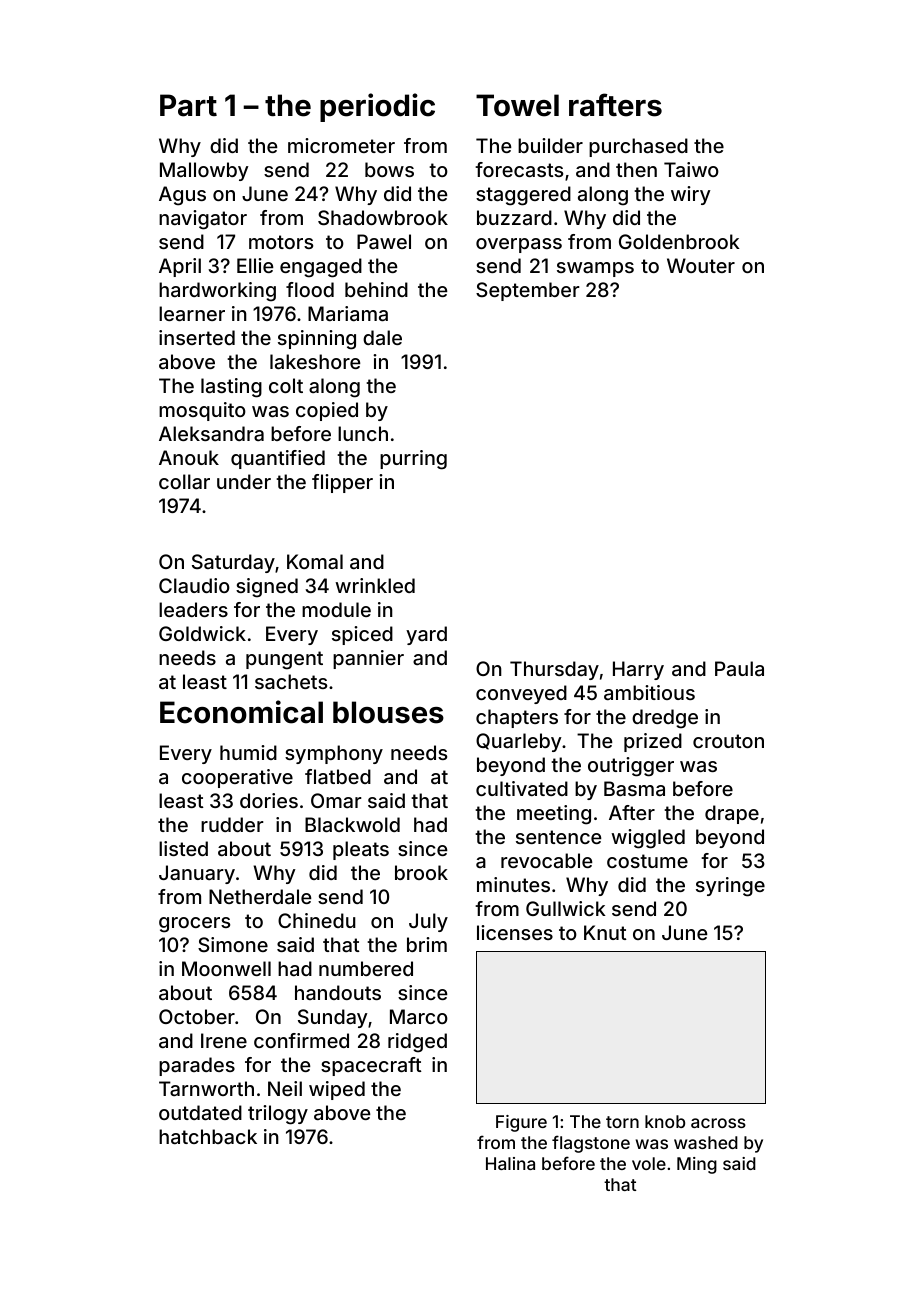 This page has width=924, height=1311. Describe the element at coordinates (315, 561) in the page. I see `Komal` at that location.
